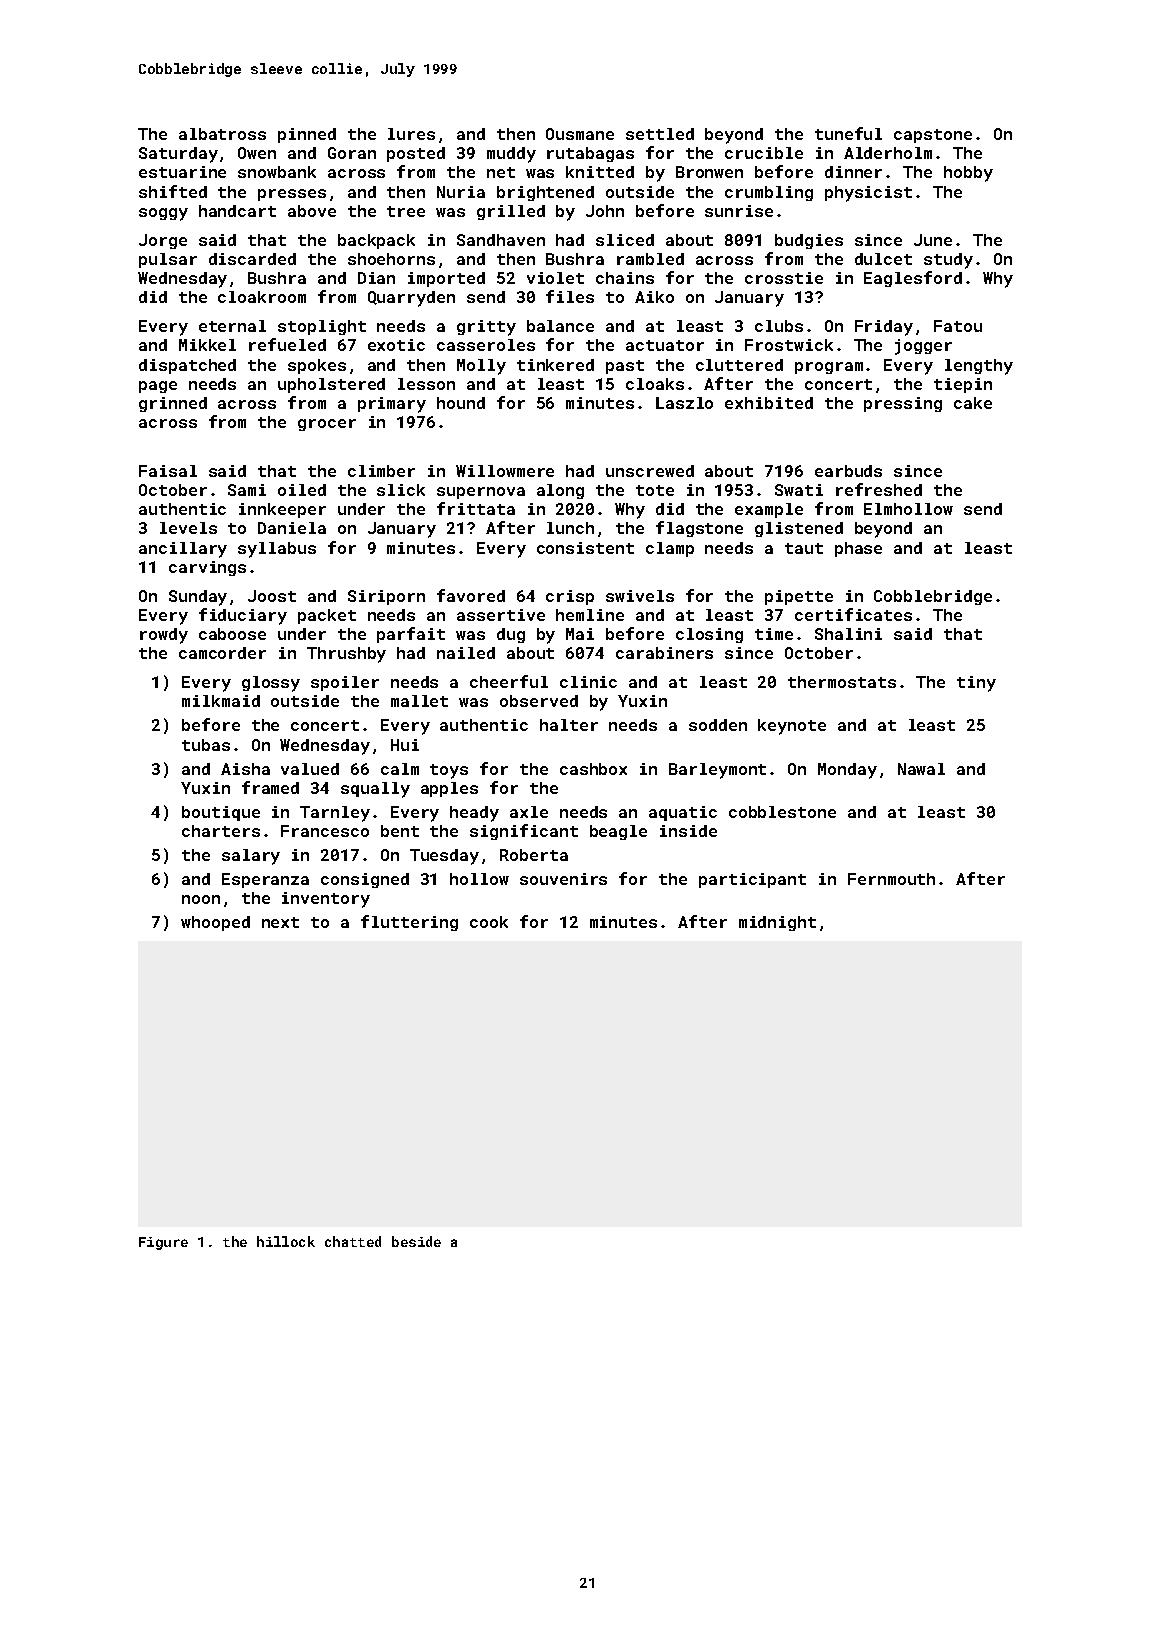  Describe the element at coordinates (292, 528) in the image. I see `Daniela` at that location.
